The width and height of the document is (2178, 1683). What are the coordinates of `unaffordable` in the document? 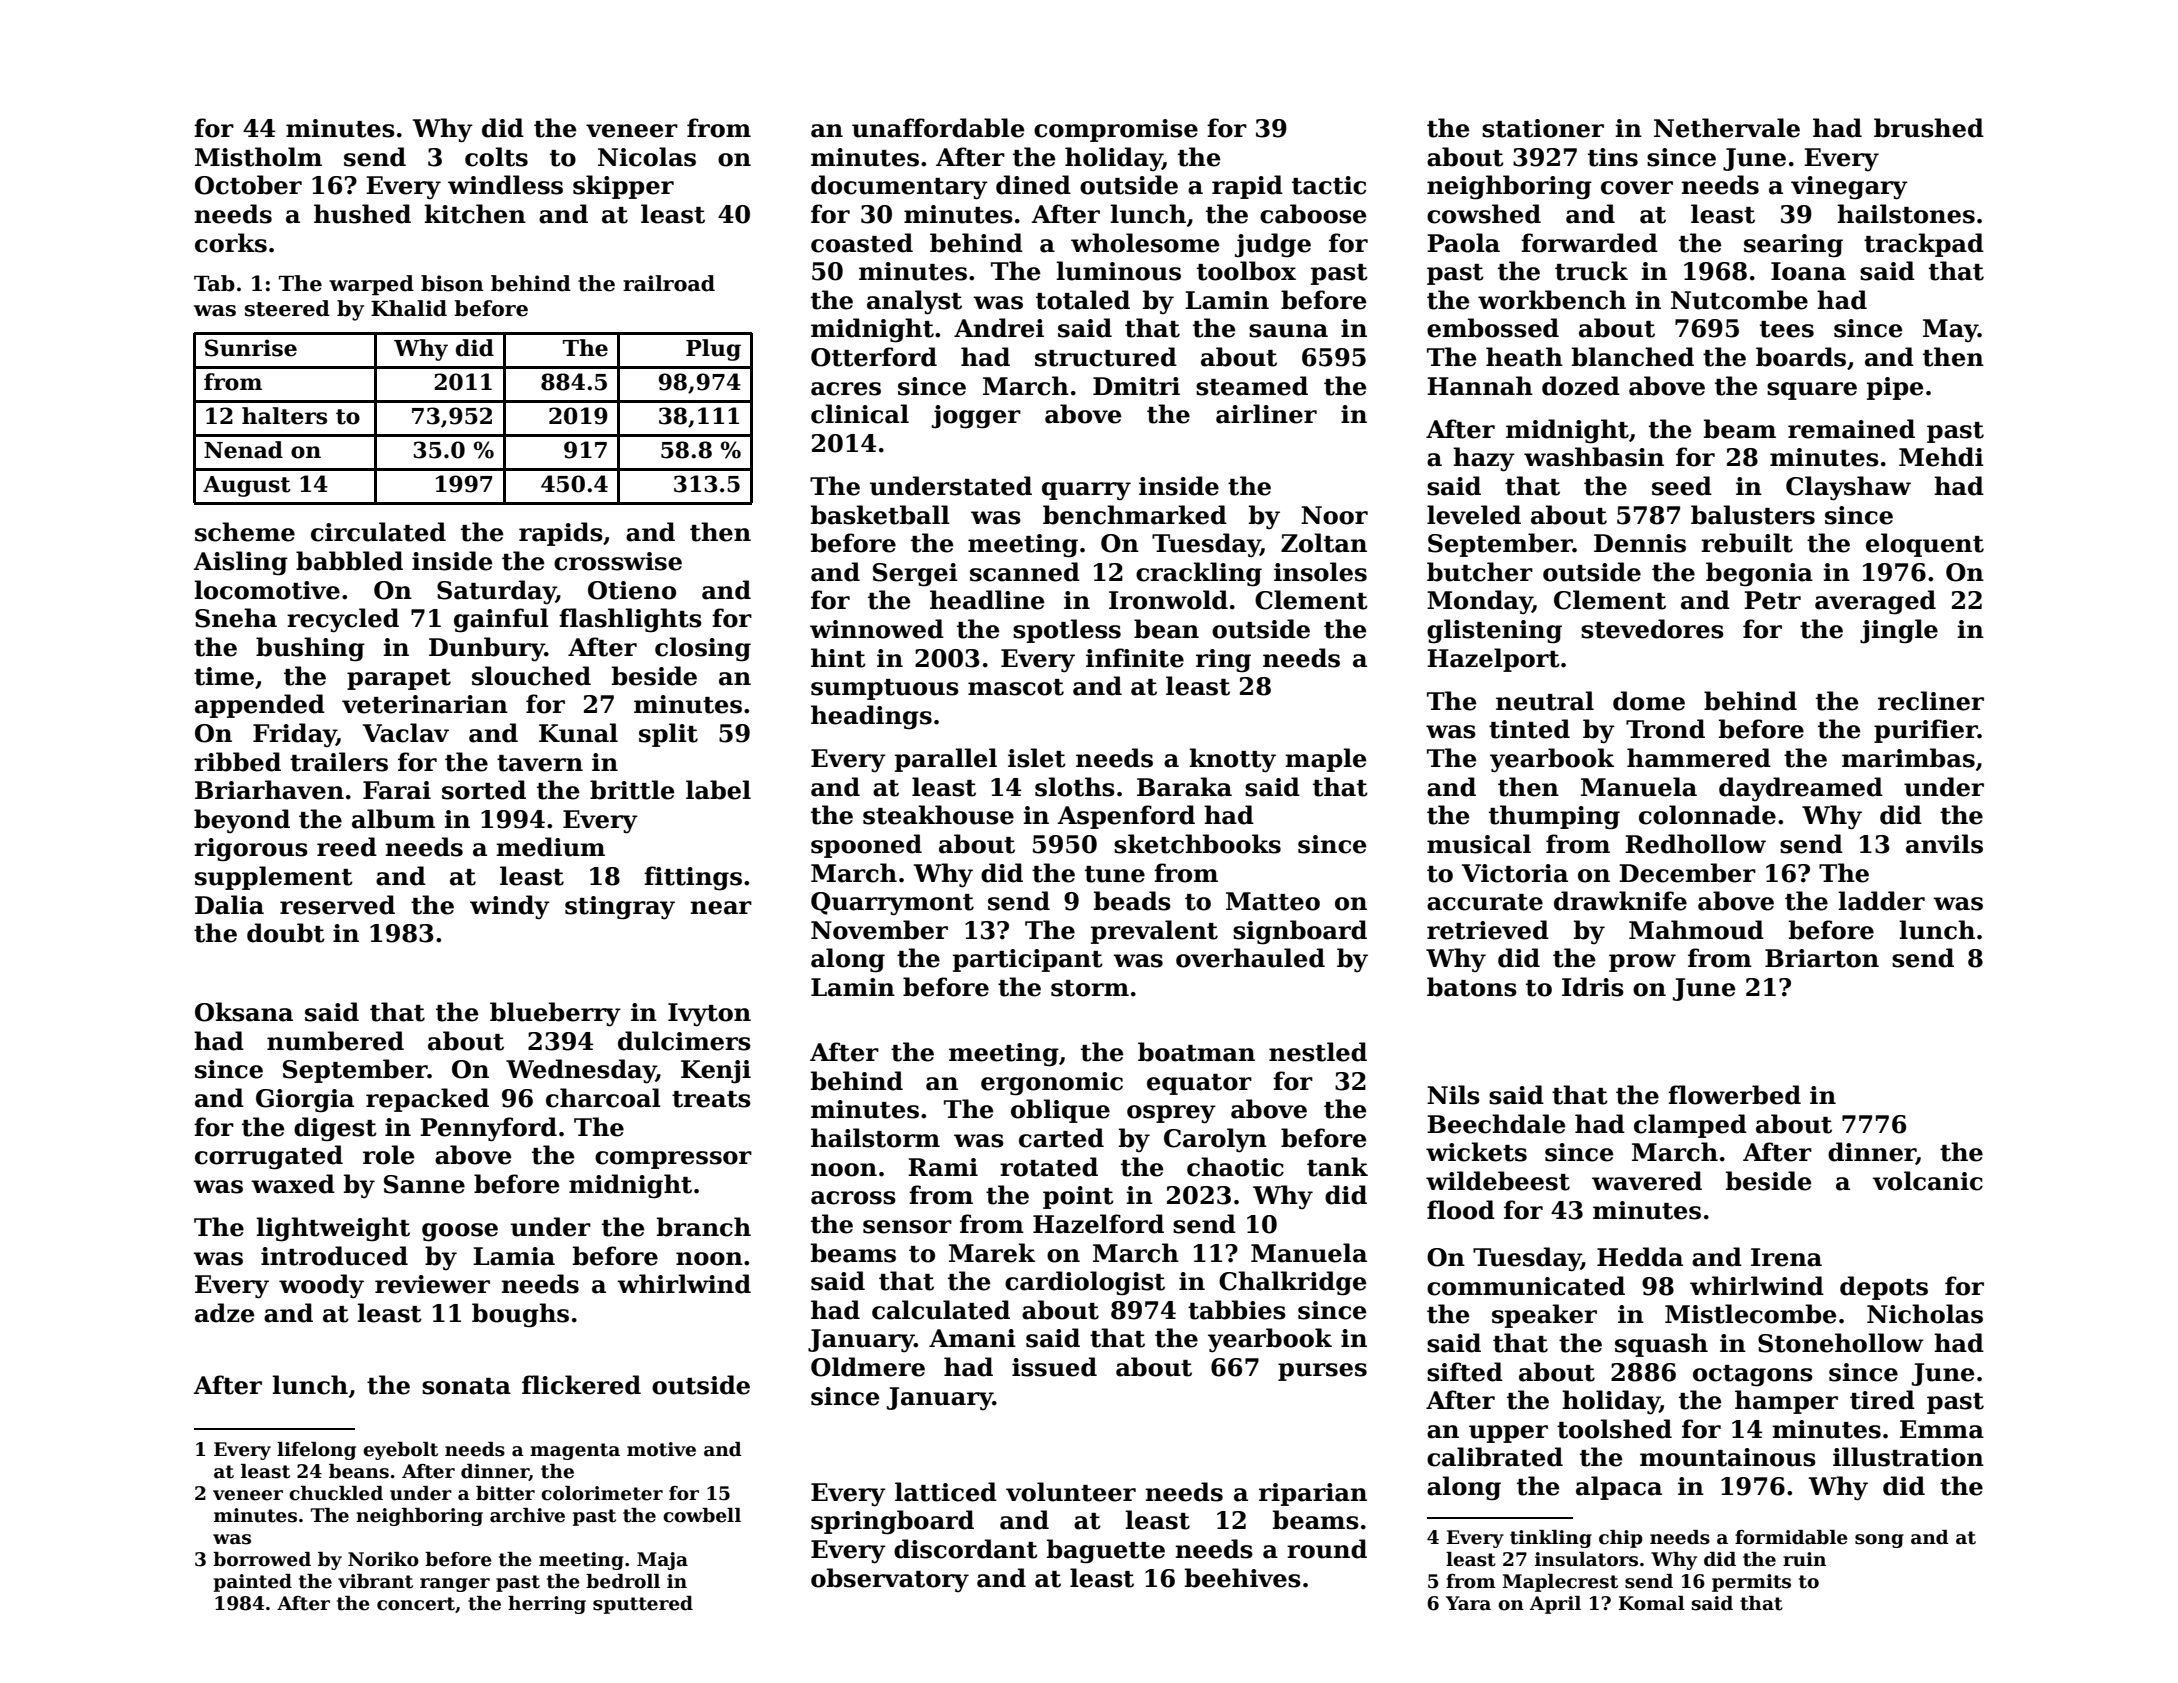 It's located at (938, 128).
